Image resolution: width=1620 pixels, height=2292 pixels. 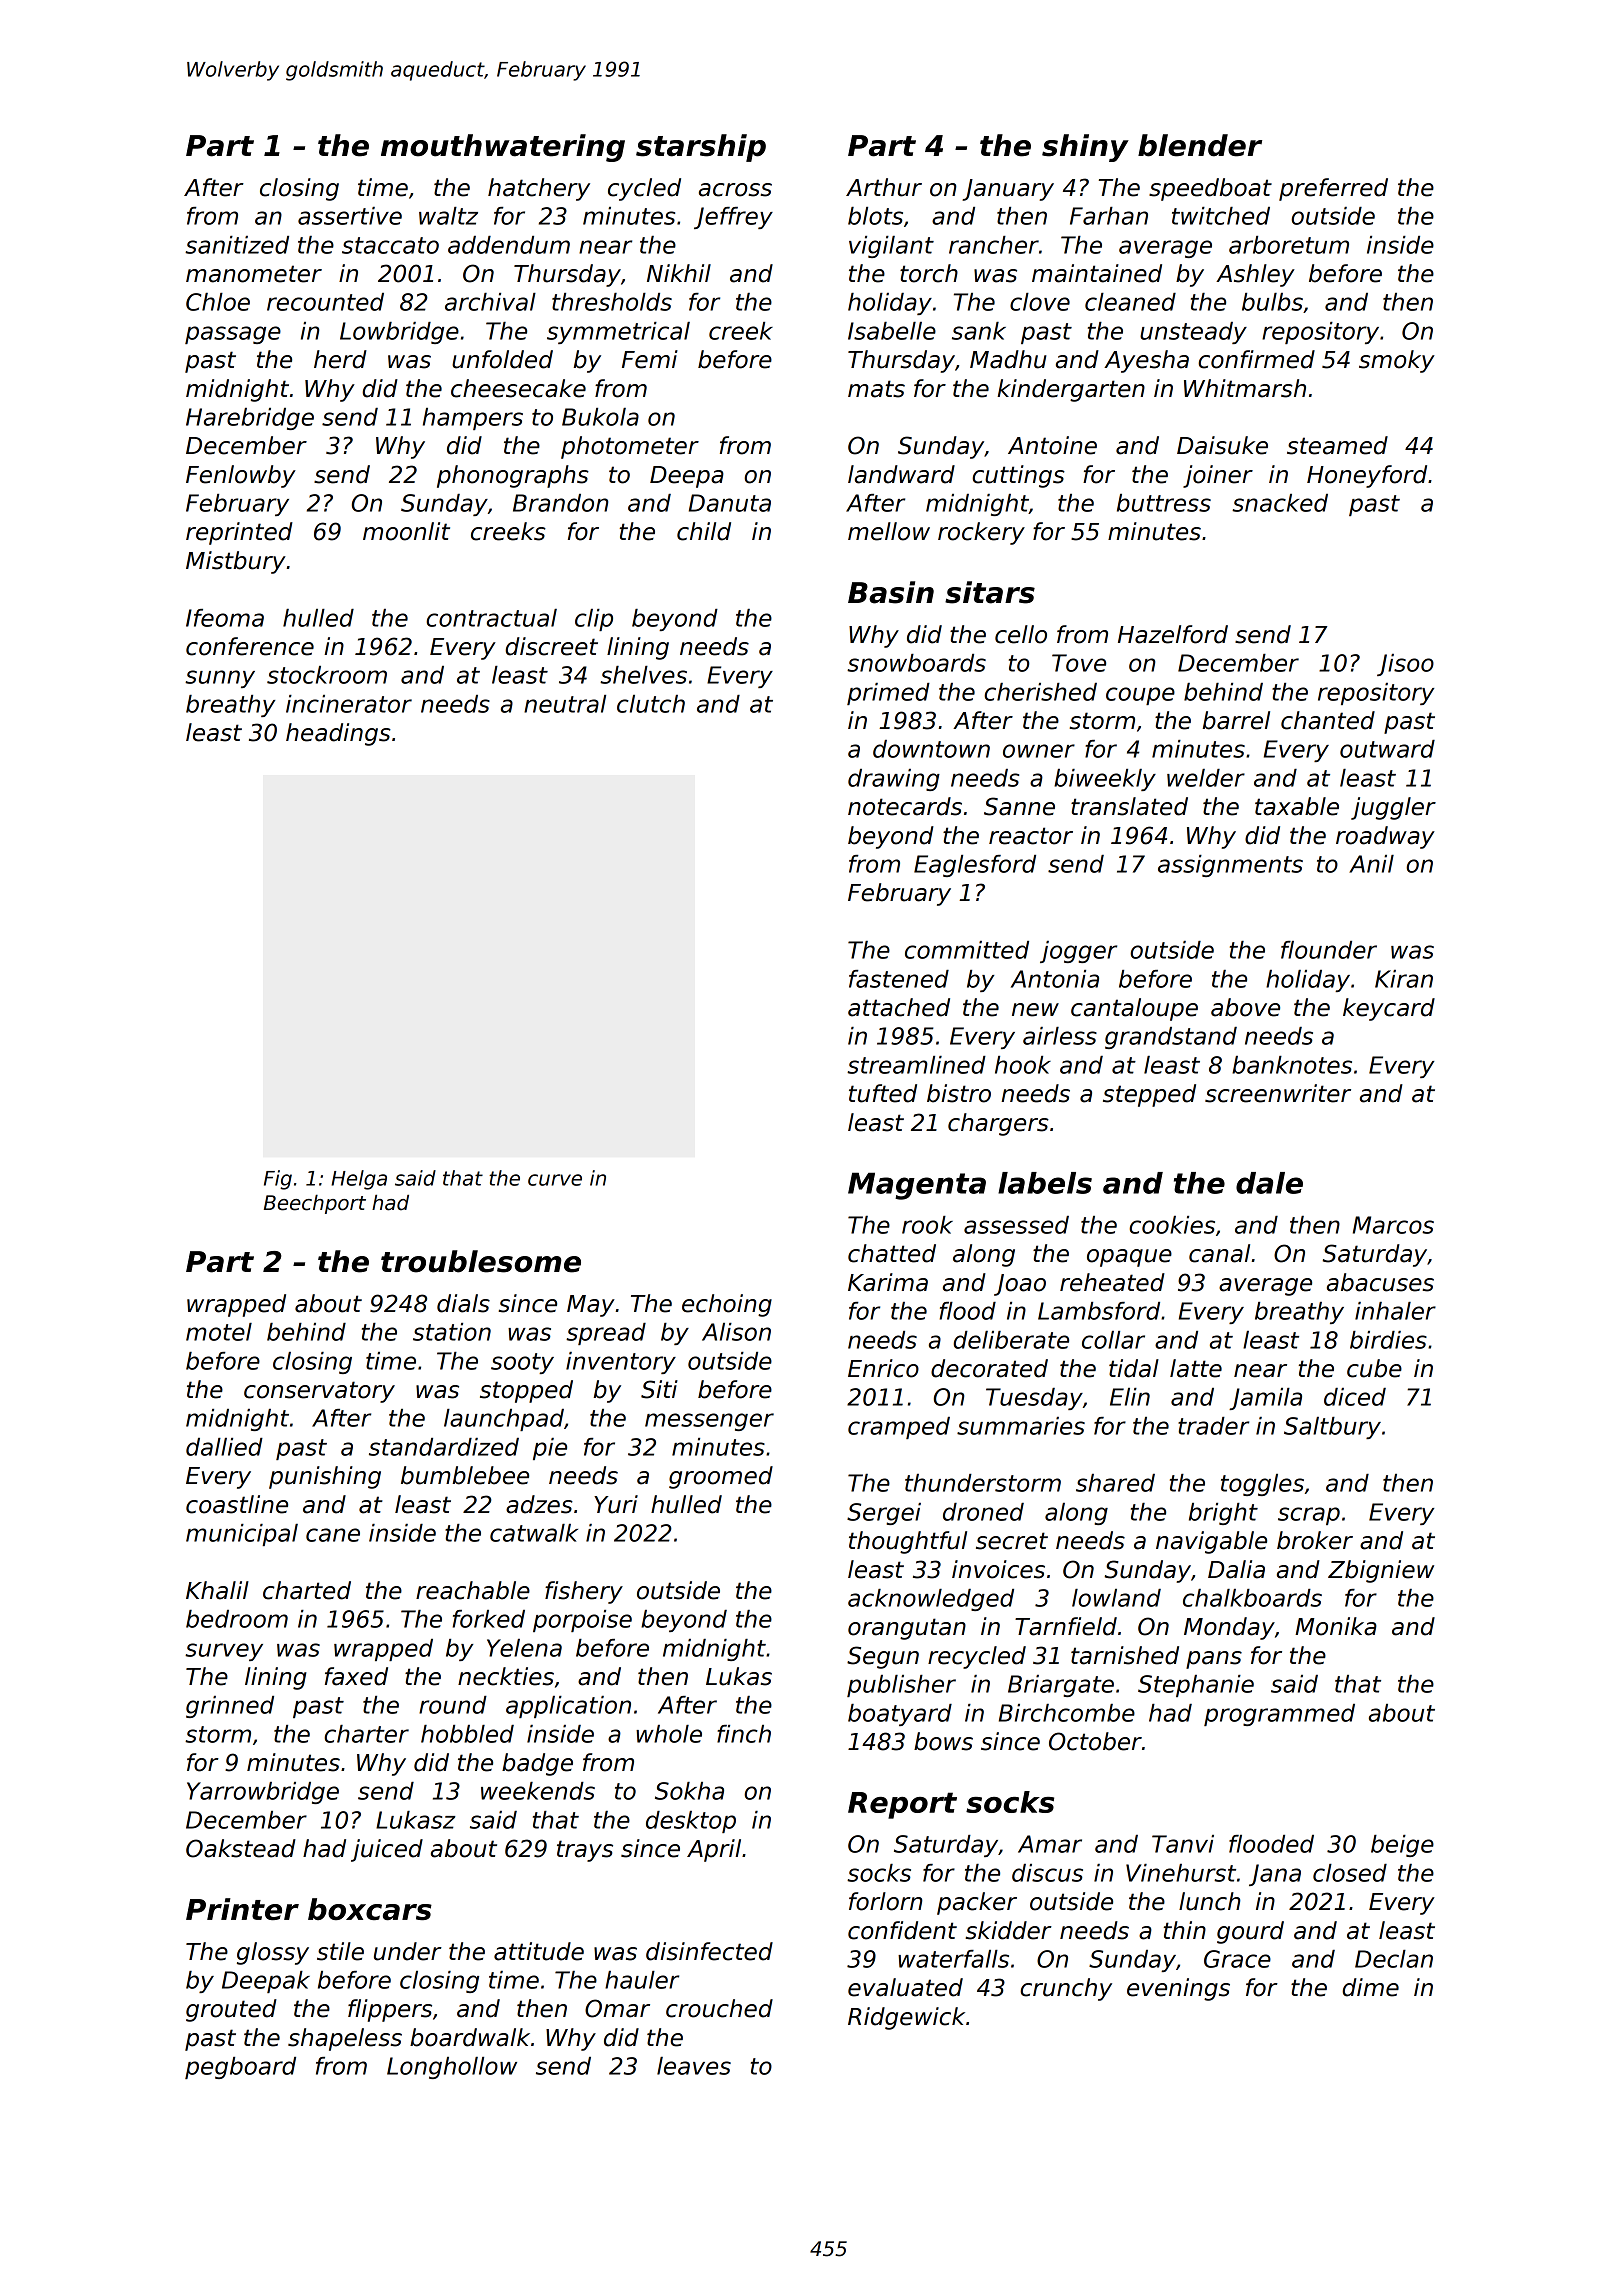 What do you see at coordinates (349, 704) in the screenshot?
I see `incinerator` at bounding box center [349, 704].
